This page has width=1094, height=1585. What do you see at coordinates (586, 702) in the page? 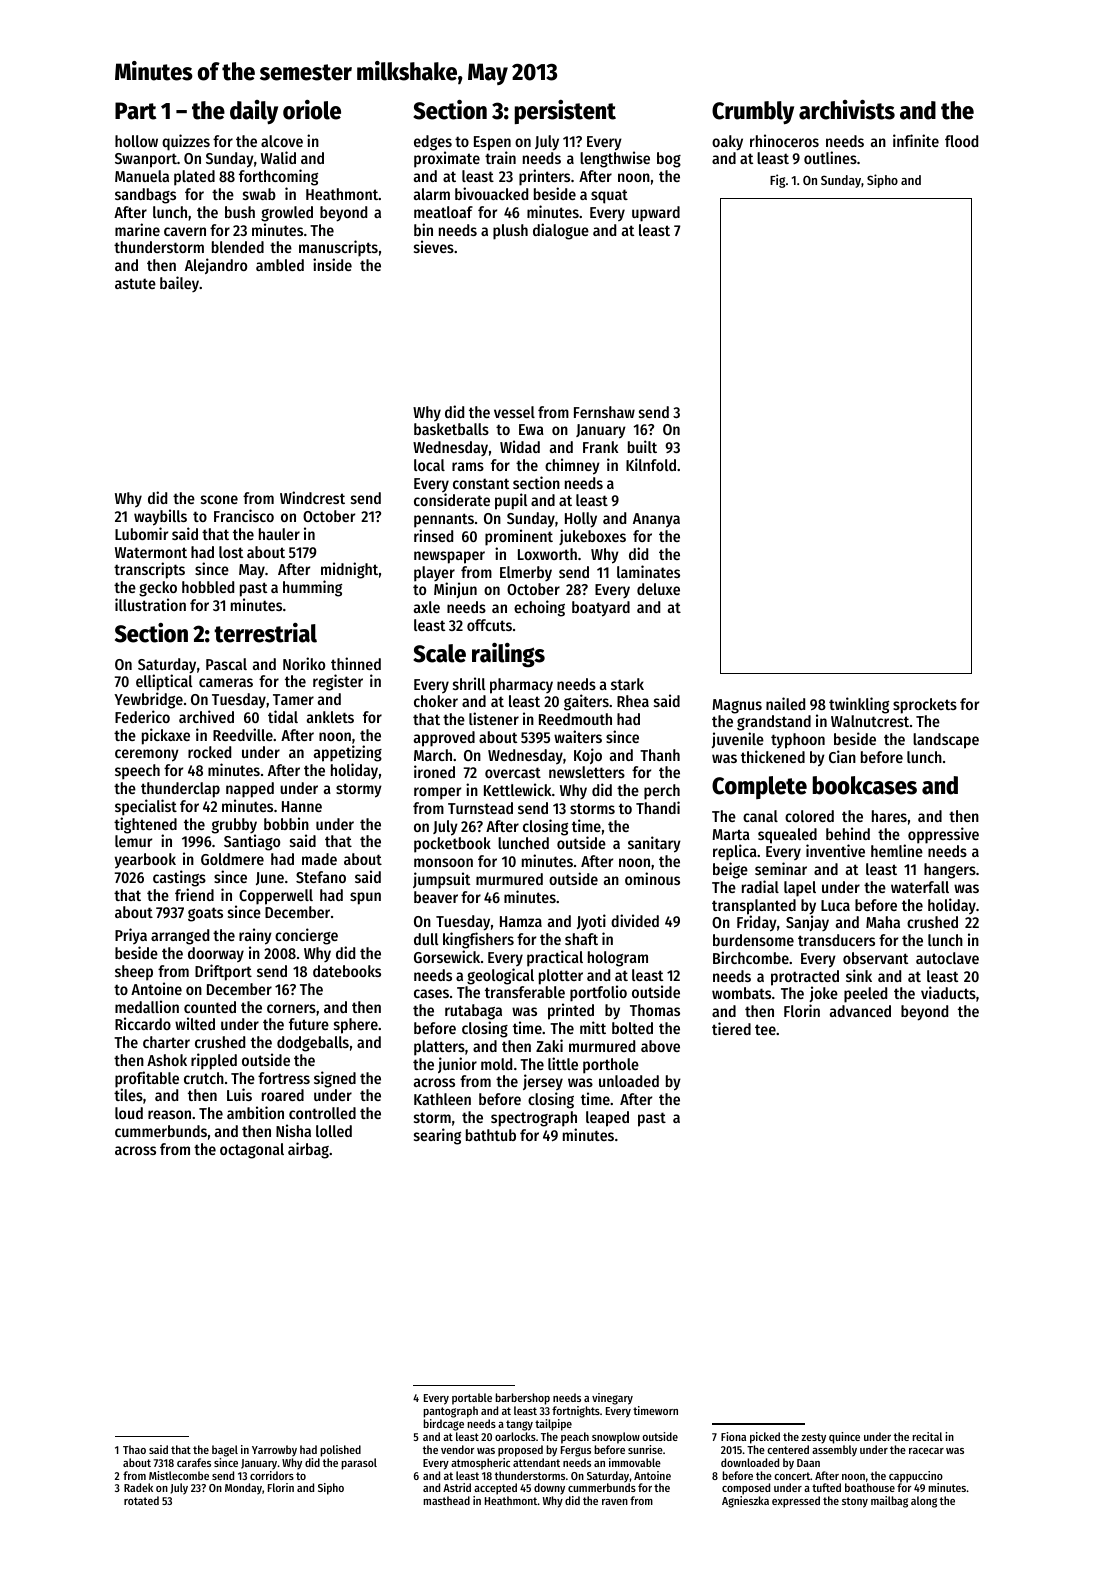
I see `gaiters` at bounding box center [586, 702].
